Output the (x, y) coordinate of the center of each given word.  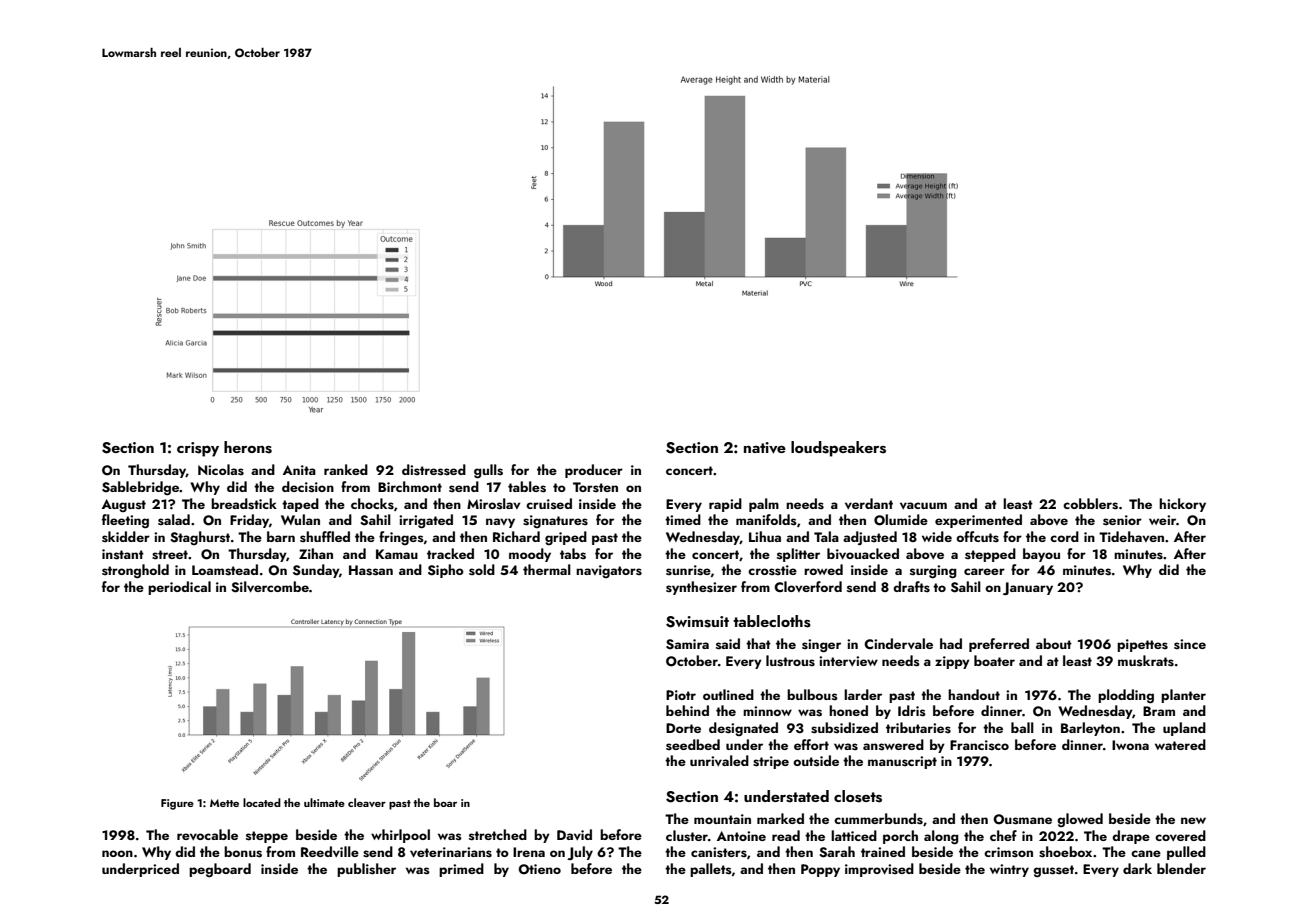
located (262, 802)
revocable (207, 834)
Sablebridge (141, 488)
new (1193, 820)
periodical (179, 588)
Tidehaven (1131, 536)
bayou (1041, 555)
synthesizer (701, 588)
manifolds (766, 520)
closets (858, 796)
